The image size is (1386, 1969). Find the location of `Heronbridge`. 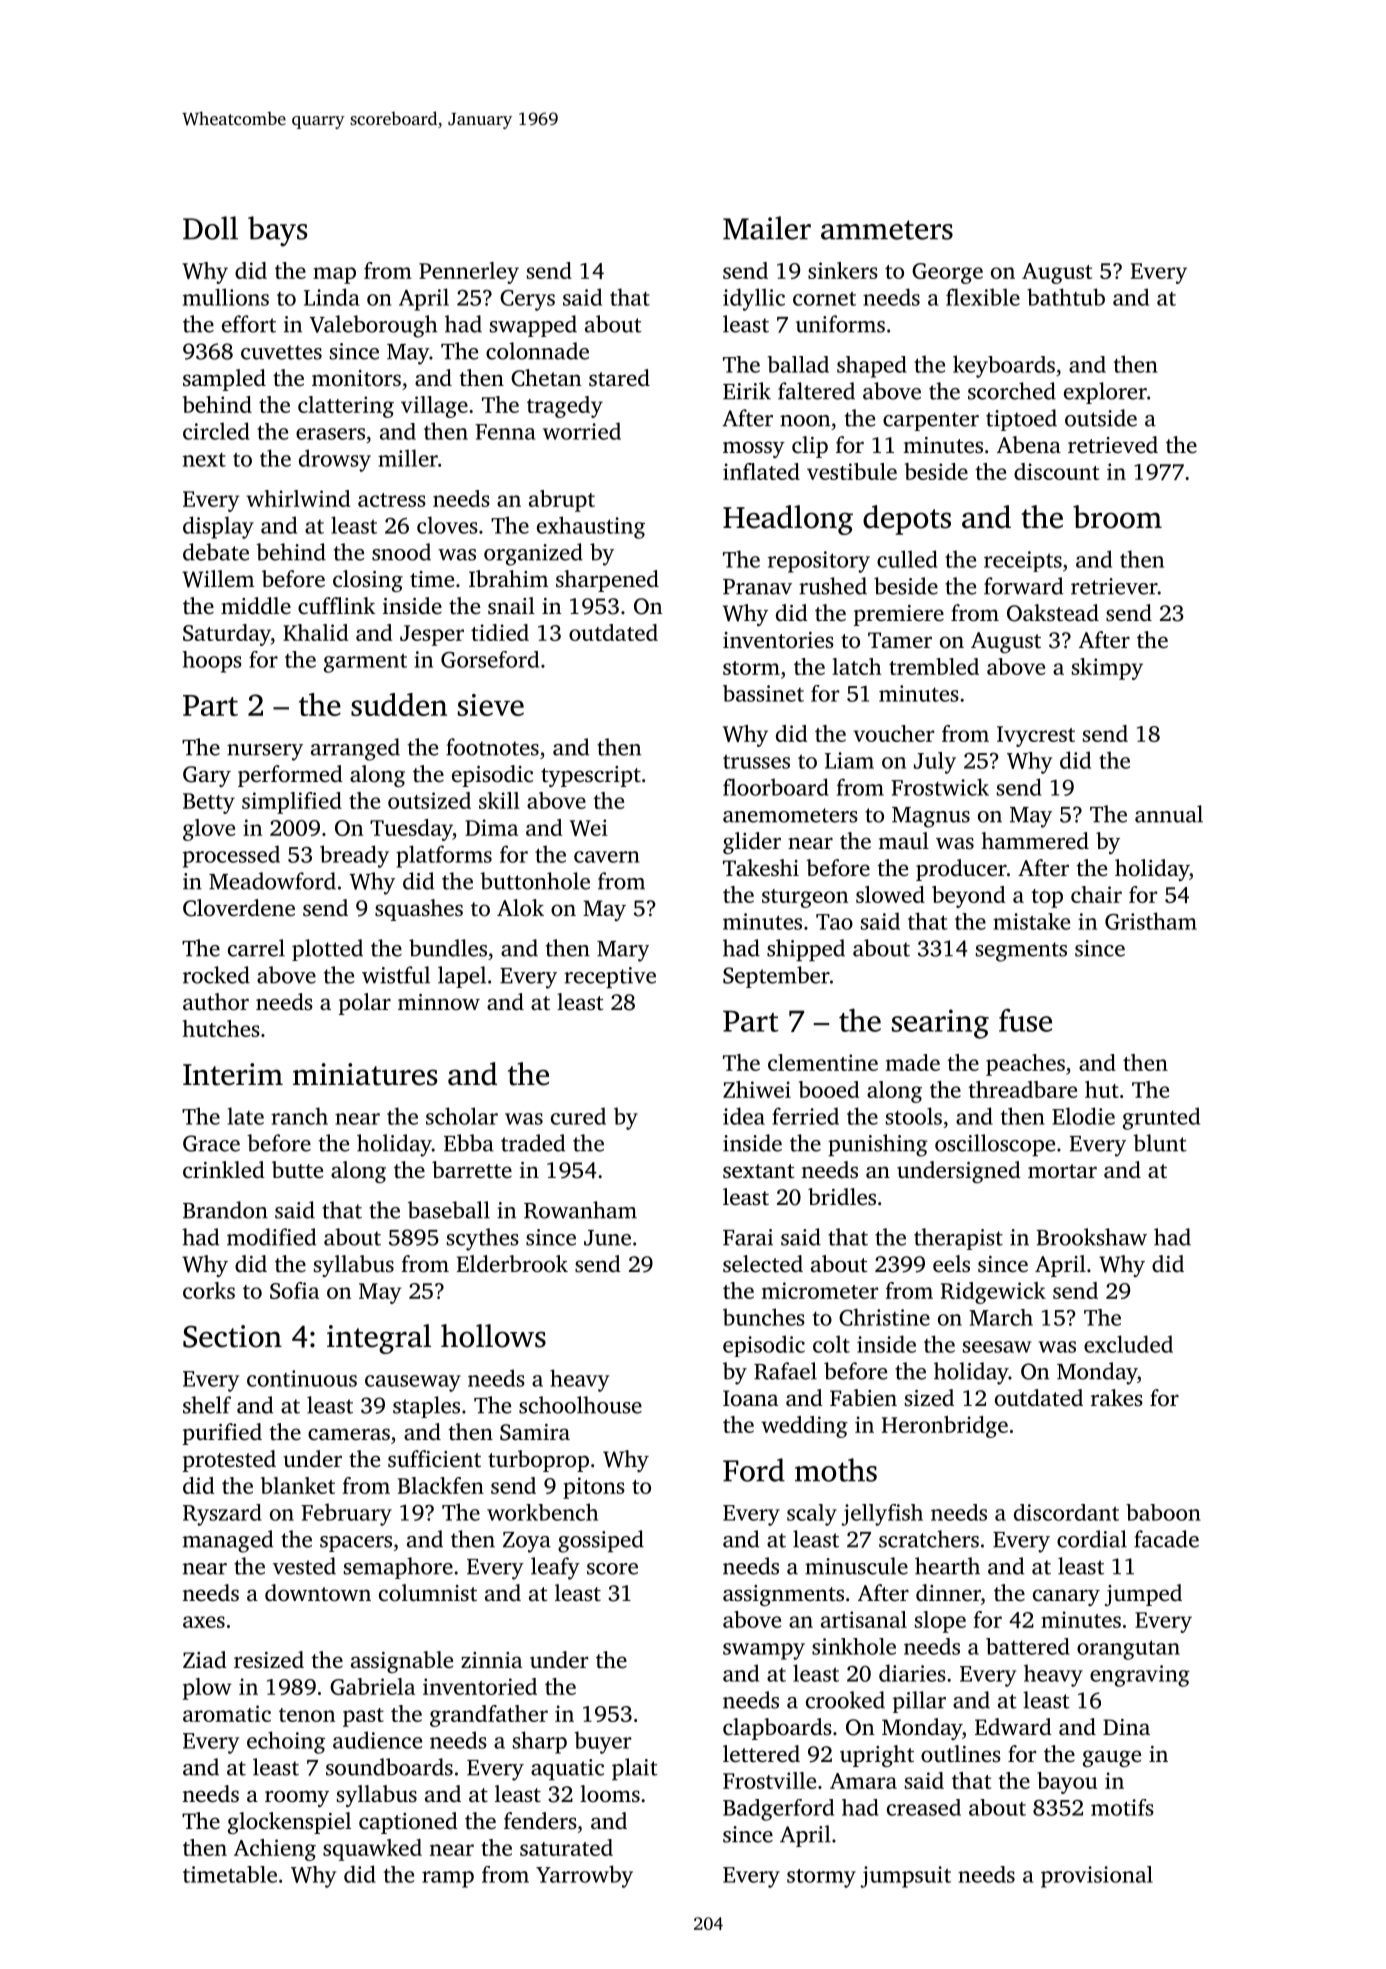

Heronbridge is located at coordinates (945, 1427).
